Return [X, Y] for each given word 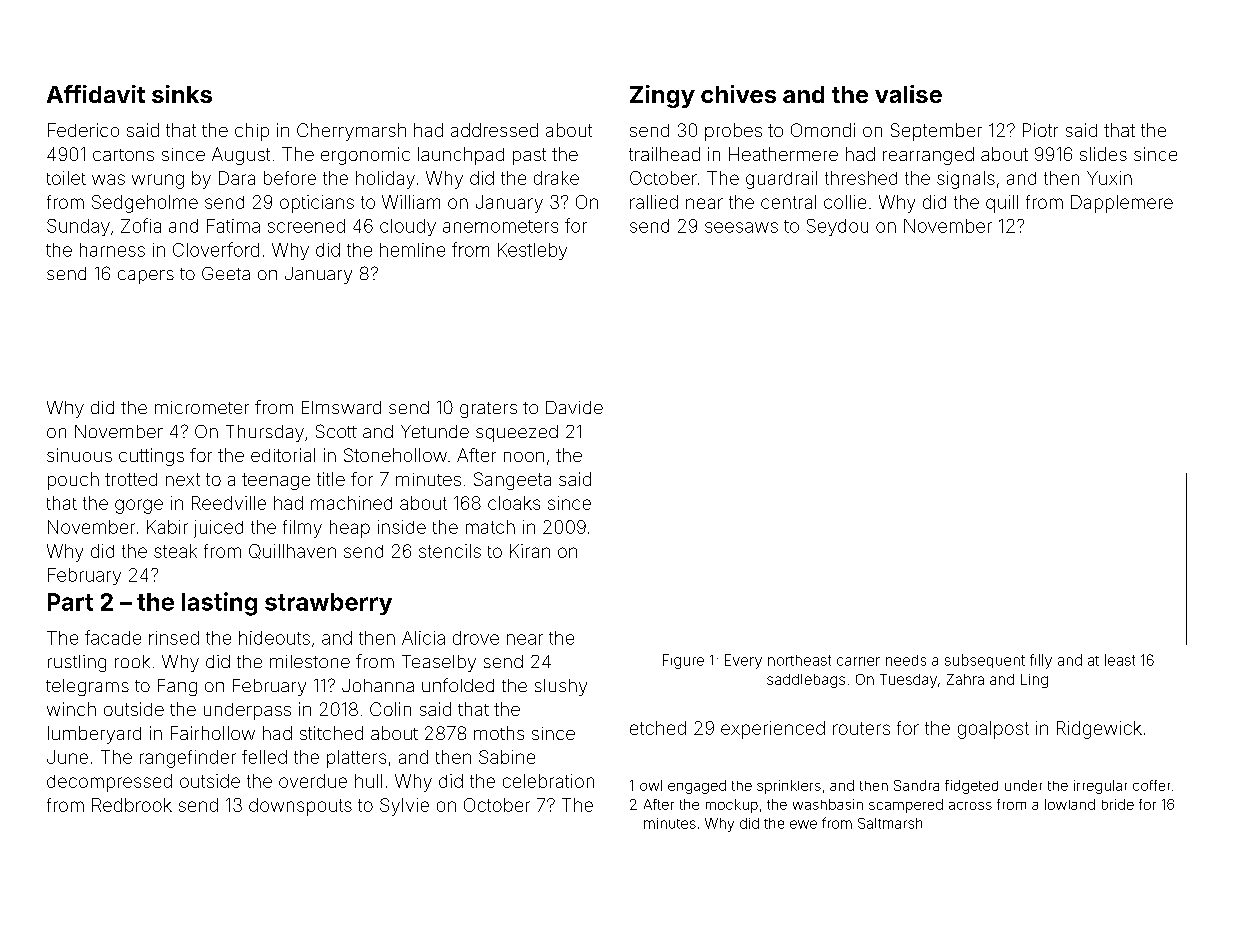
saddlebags [806, 681]
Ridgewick [1099, 730]
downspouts [300, 807]
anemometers [500, 226]
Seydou [837, 227]
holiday [385, 180]
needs [906, 660]
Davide [574, 407]
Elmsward [341, 407]
